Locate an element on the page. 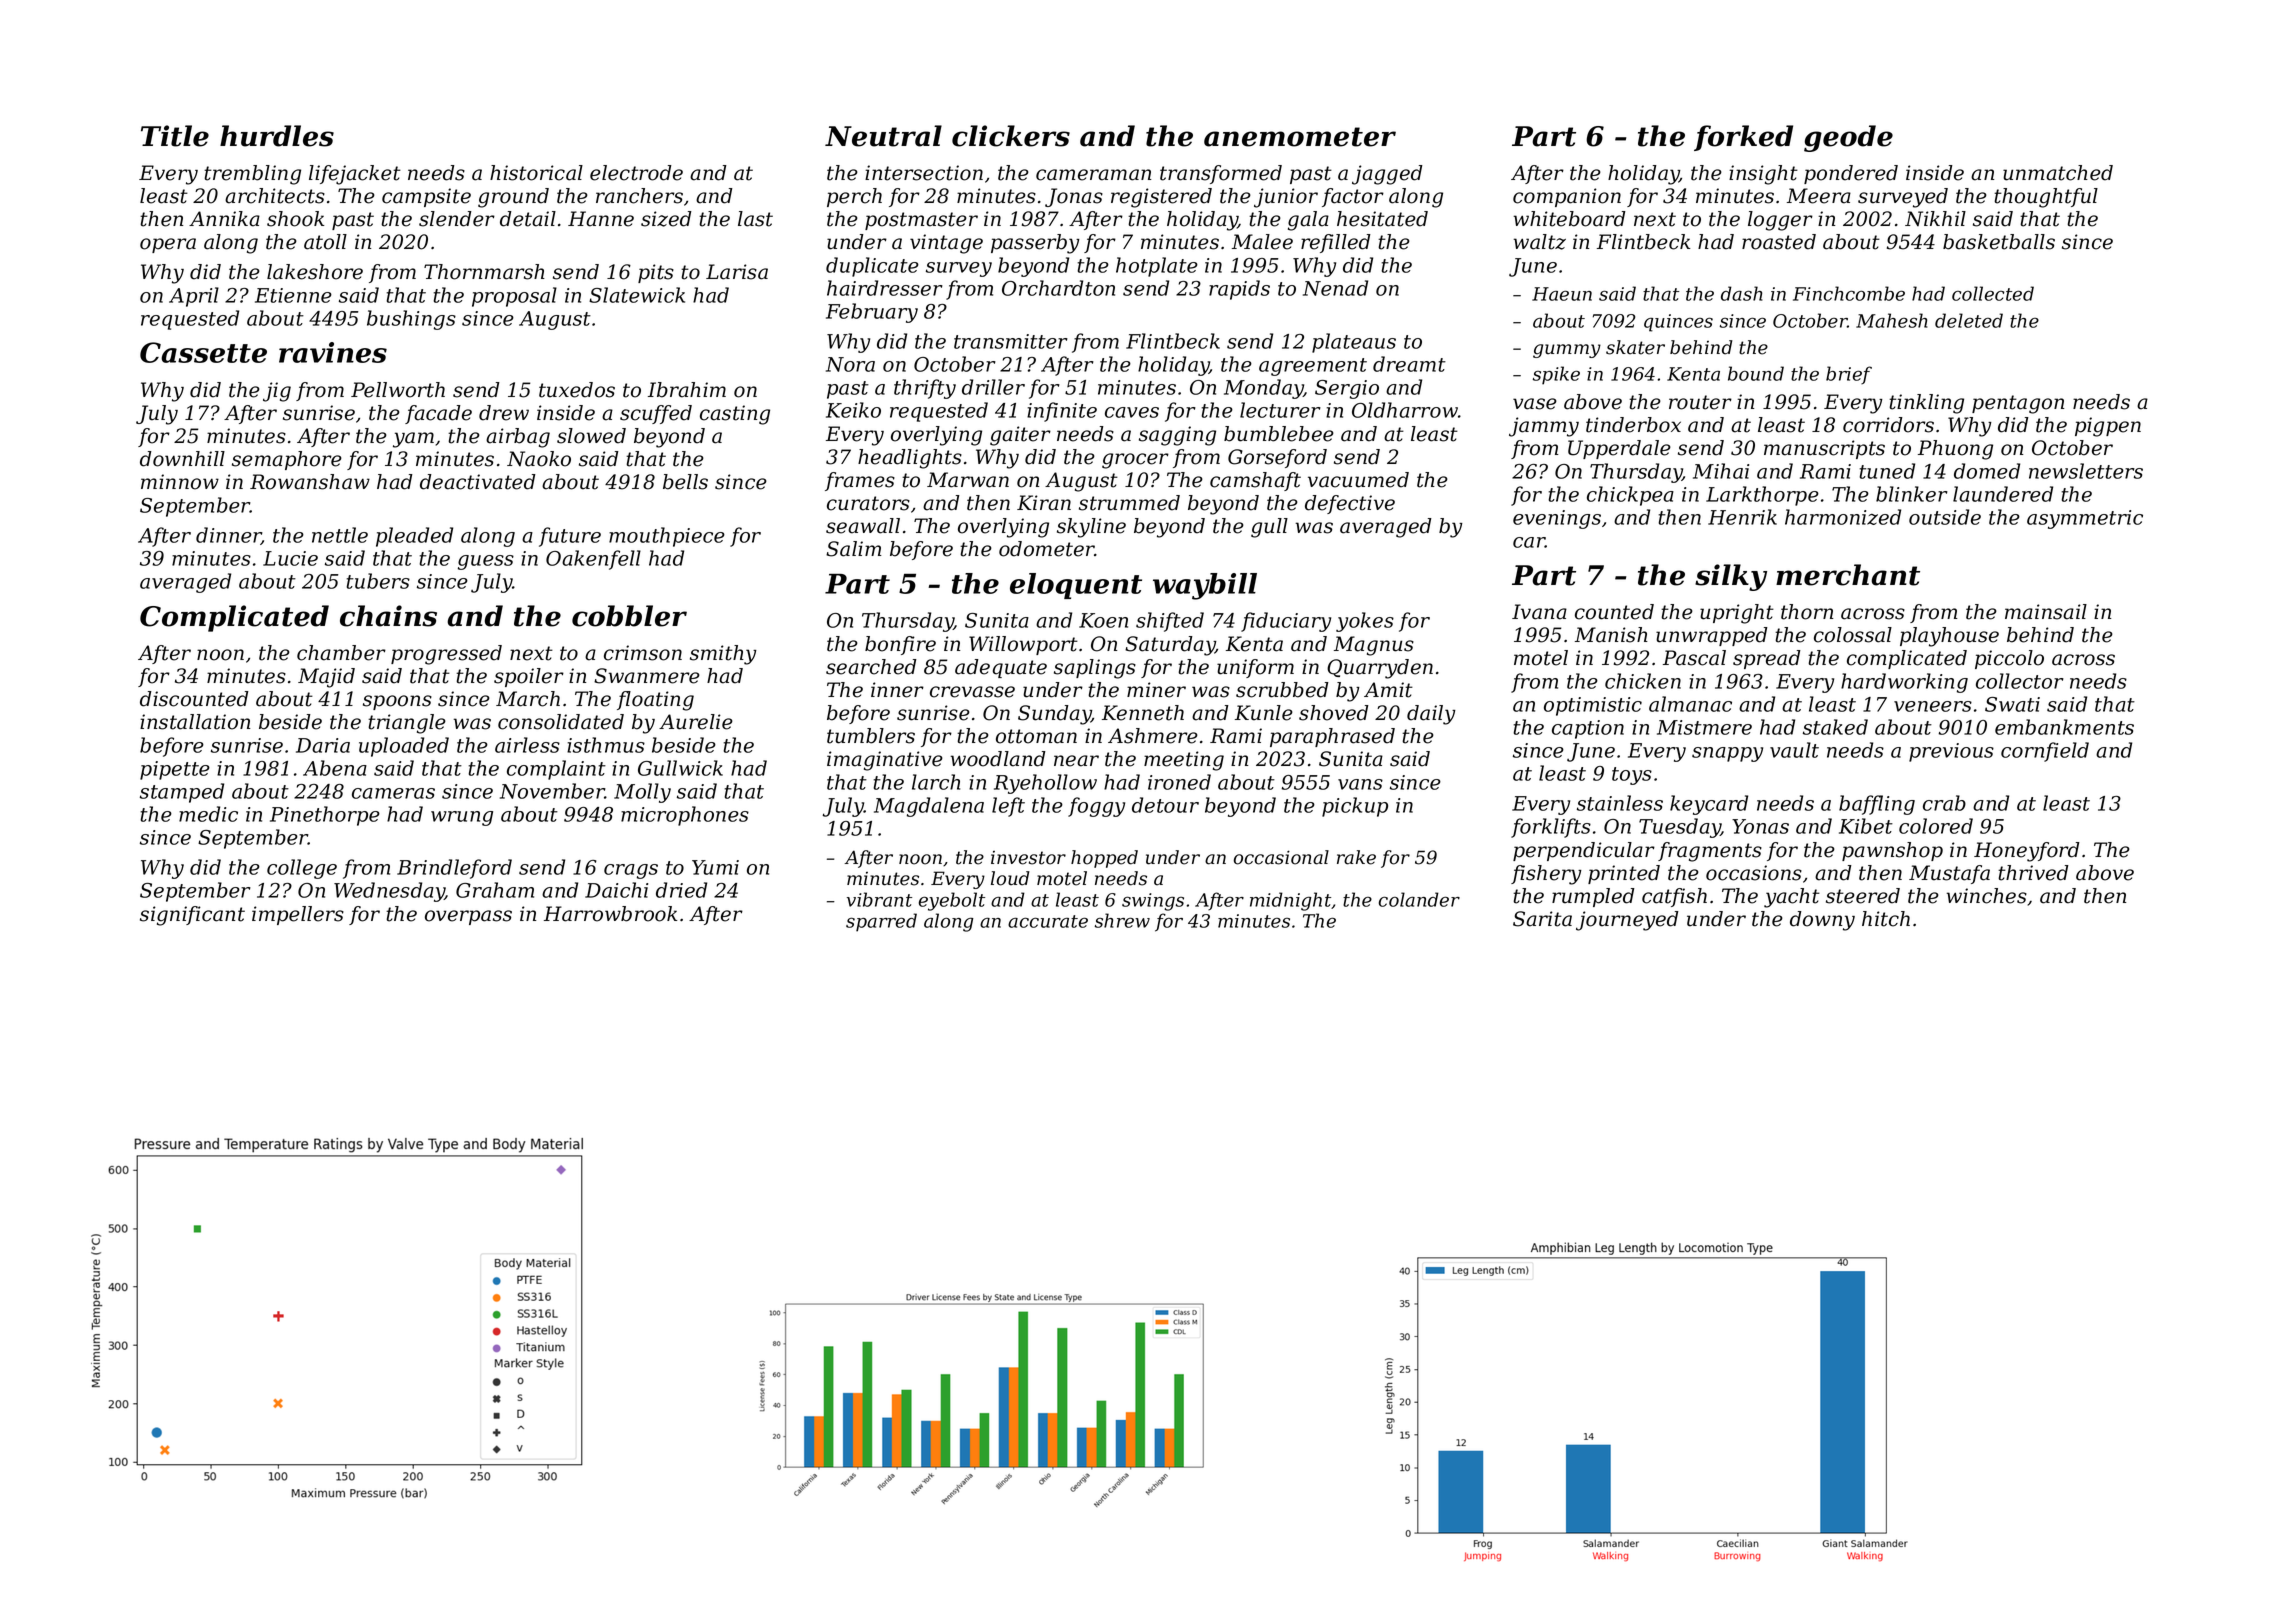  significant is located at coordinates (192, 916).
